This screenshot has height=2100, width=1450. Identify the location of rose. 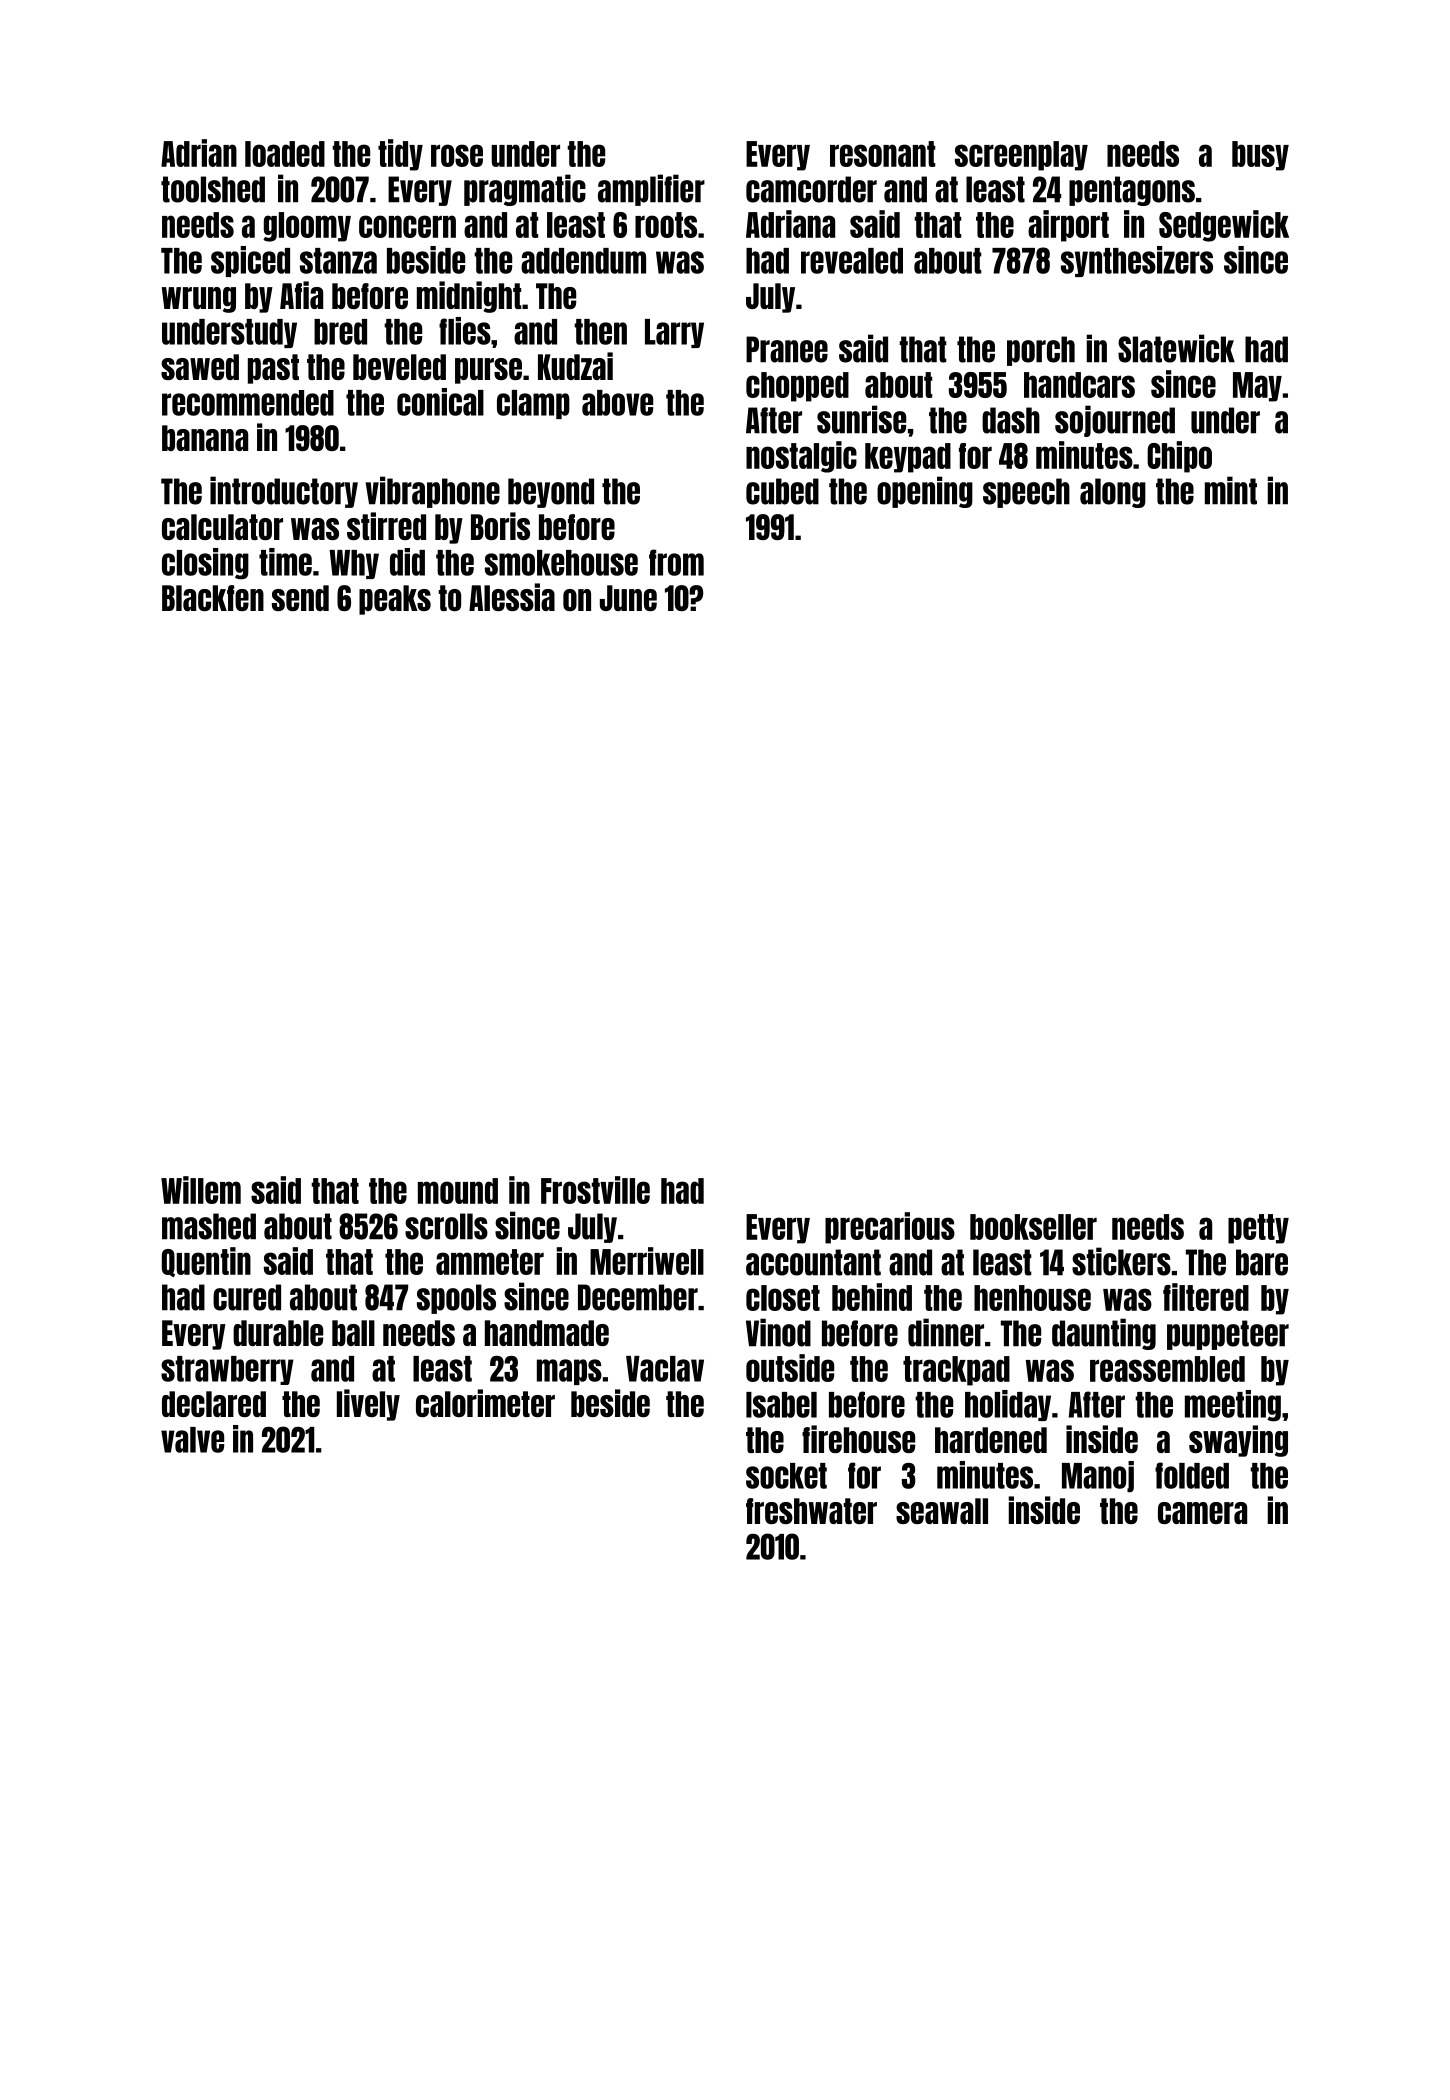
(457, 155).
